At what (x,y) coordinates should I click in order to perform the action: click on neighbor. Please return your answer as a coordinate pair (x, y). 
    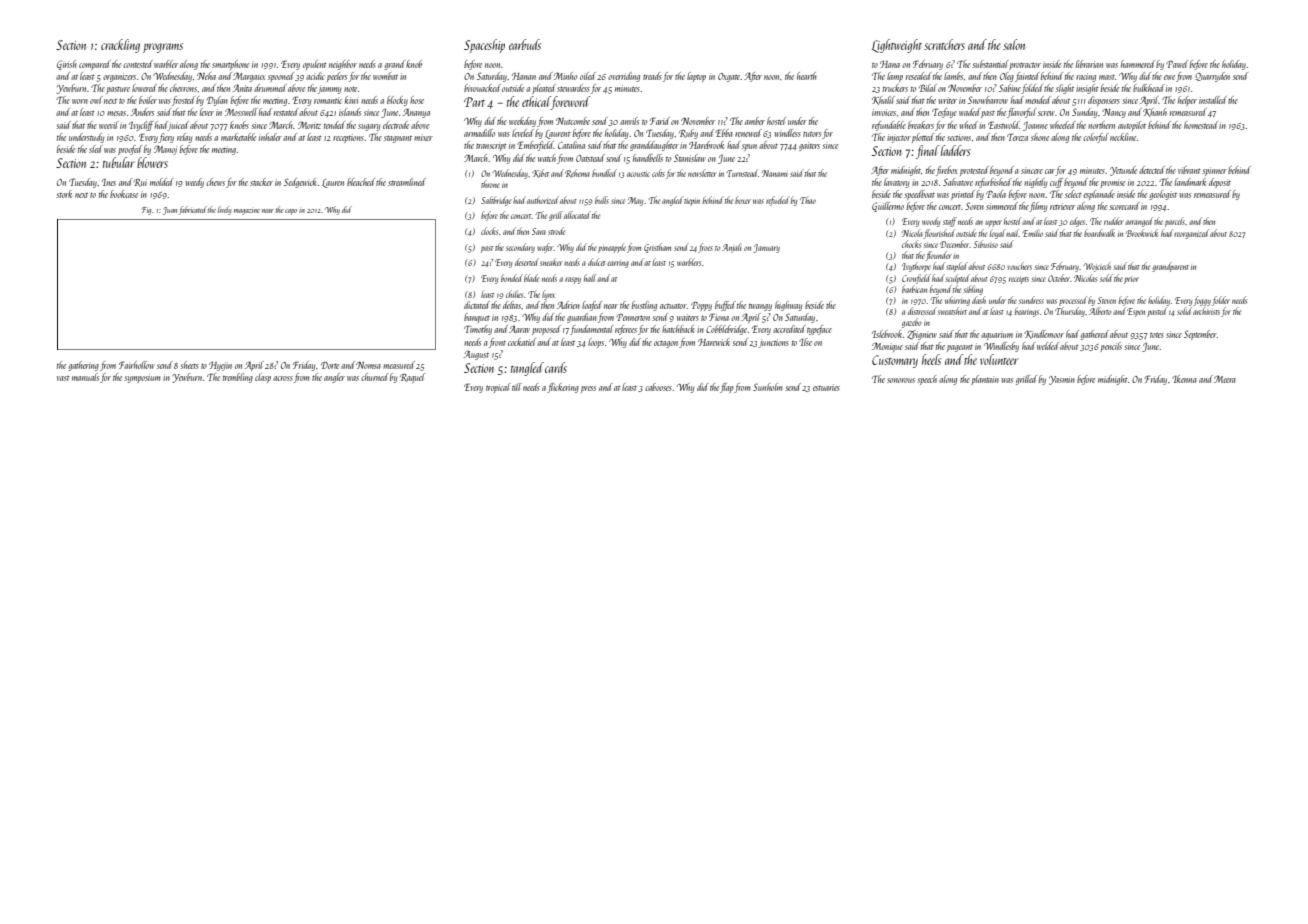
    Looking at the image, I should click on (343, 65).
